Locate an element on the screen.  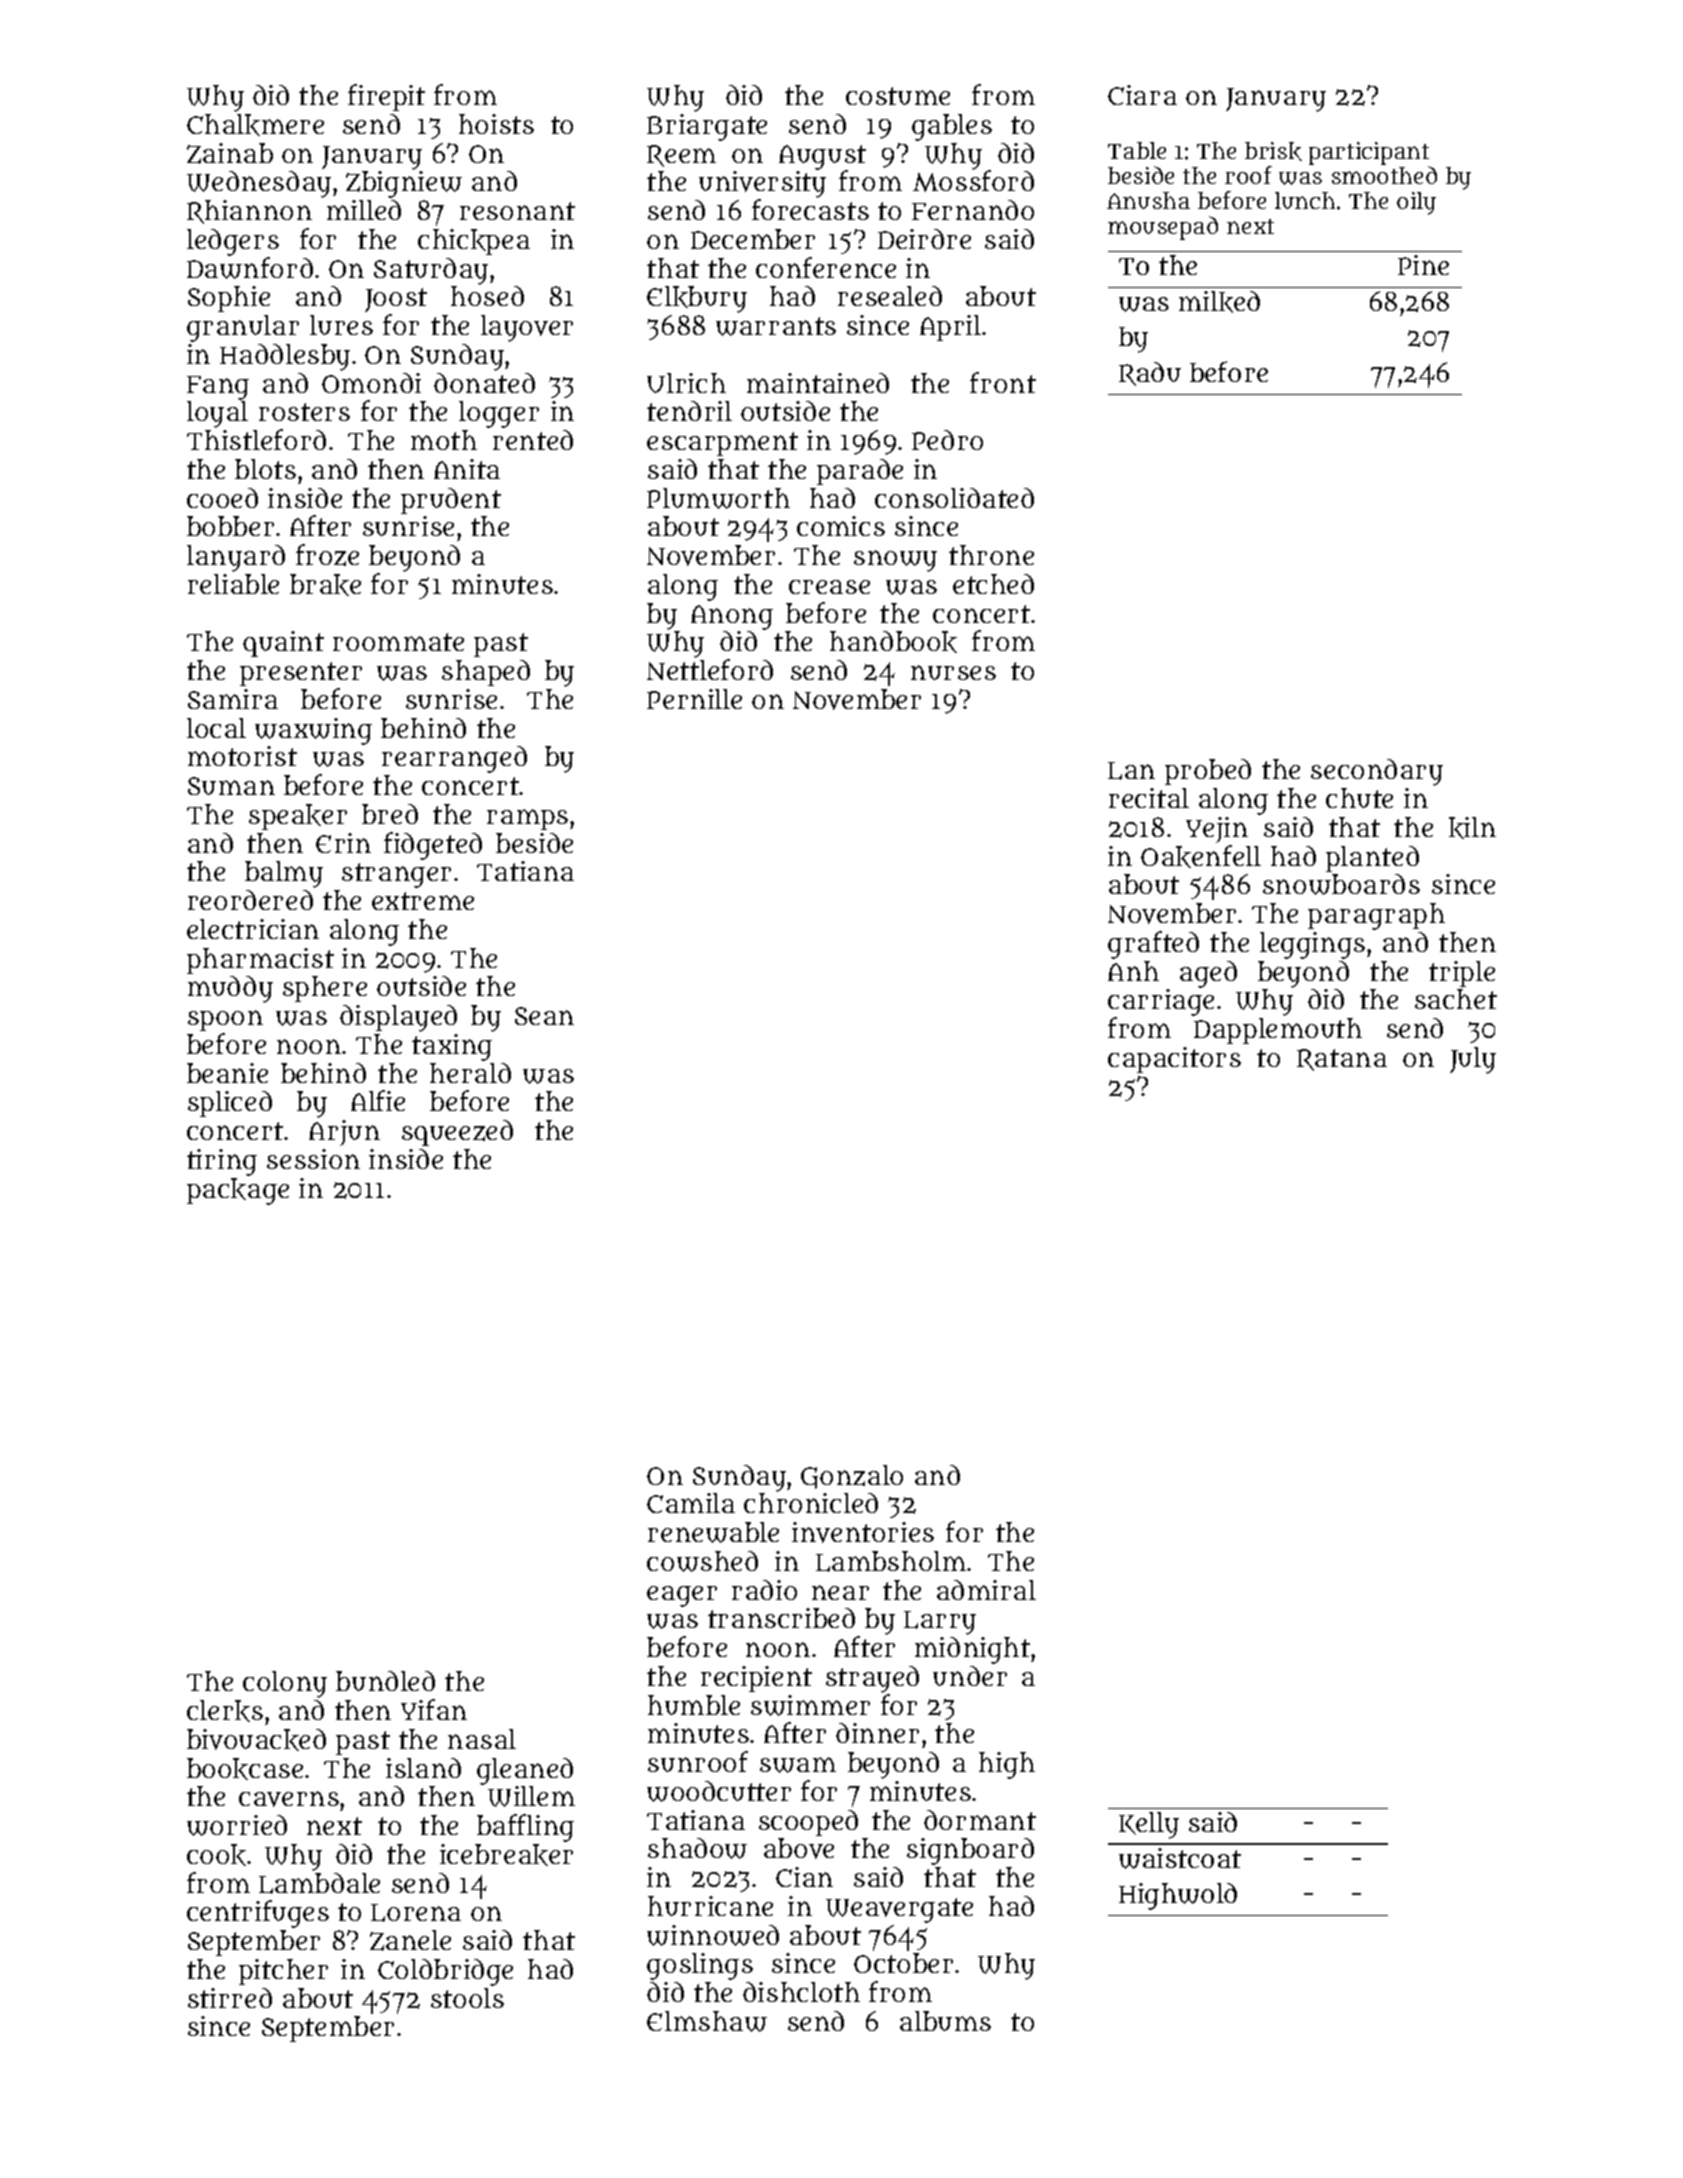
cook is located at coordinates (216, 1855).
